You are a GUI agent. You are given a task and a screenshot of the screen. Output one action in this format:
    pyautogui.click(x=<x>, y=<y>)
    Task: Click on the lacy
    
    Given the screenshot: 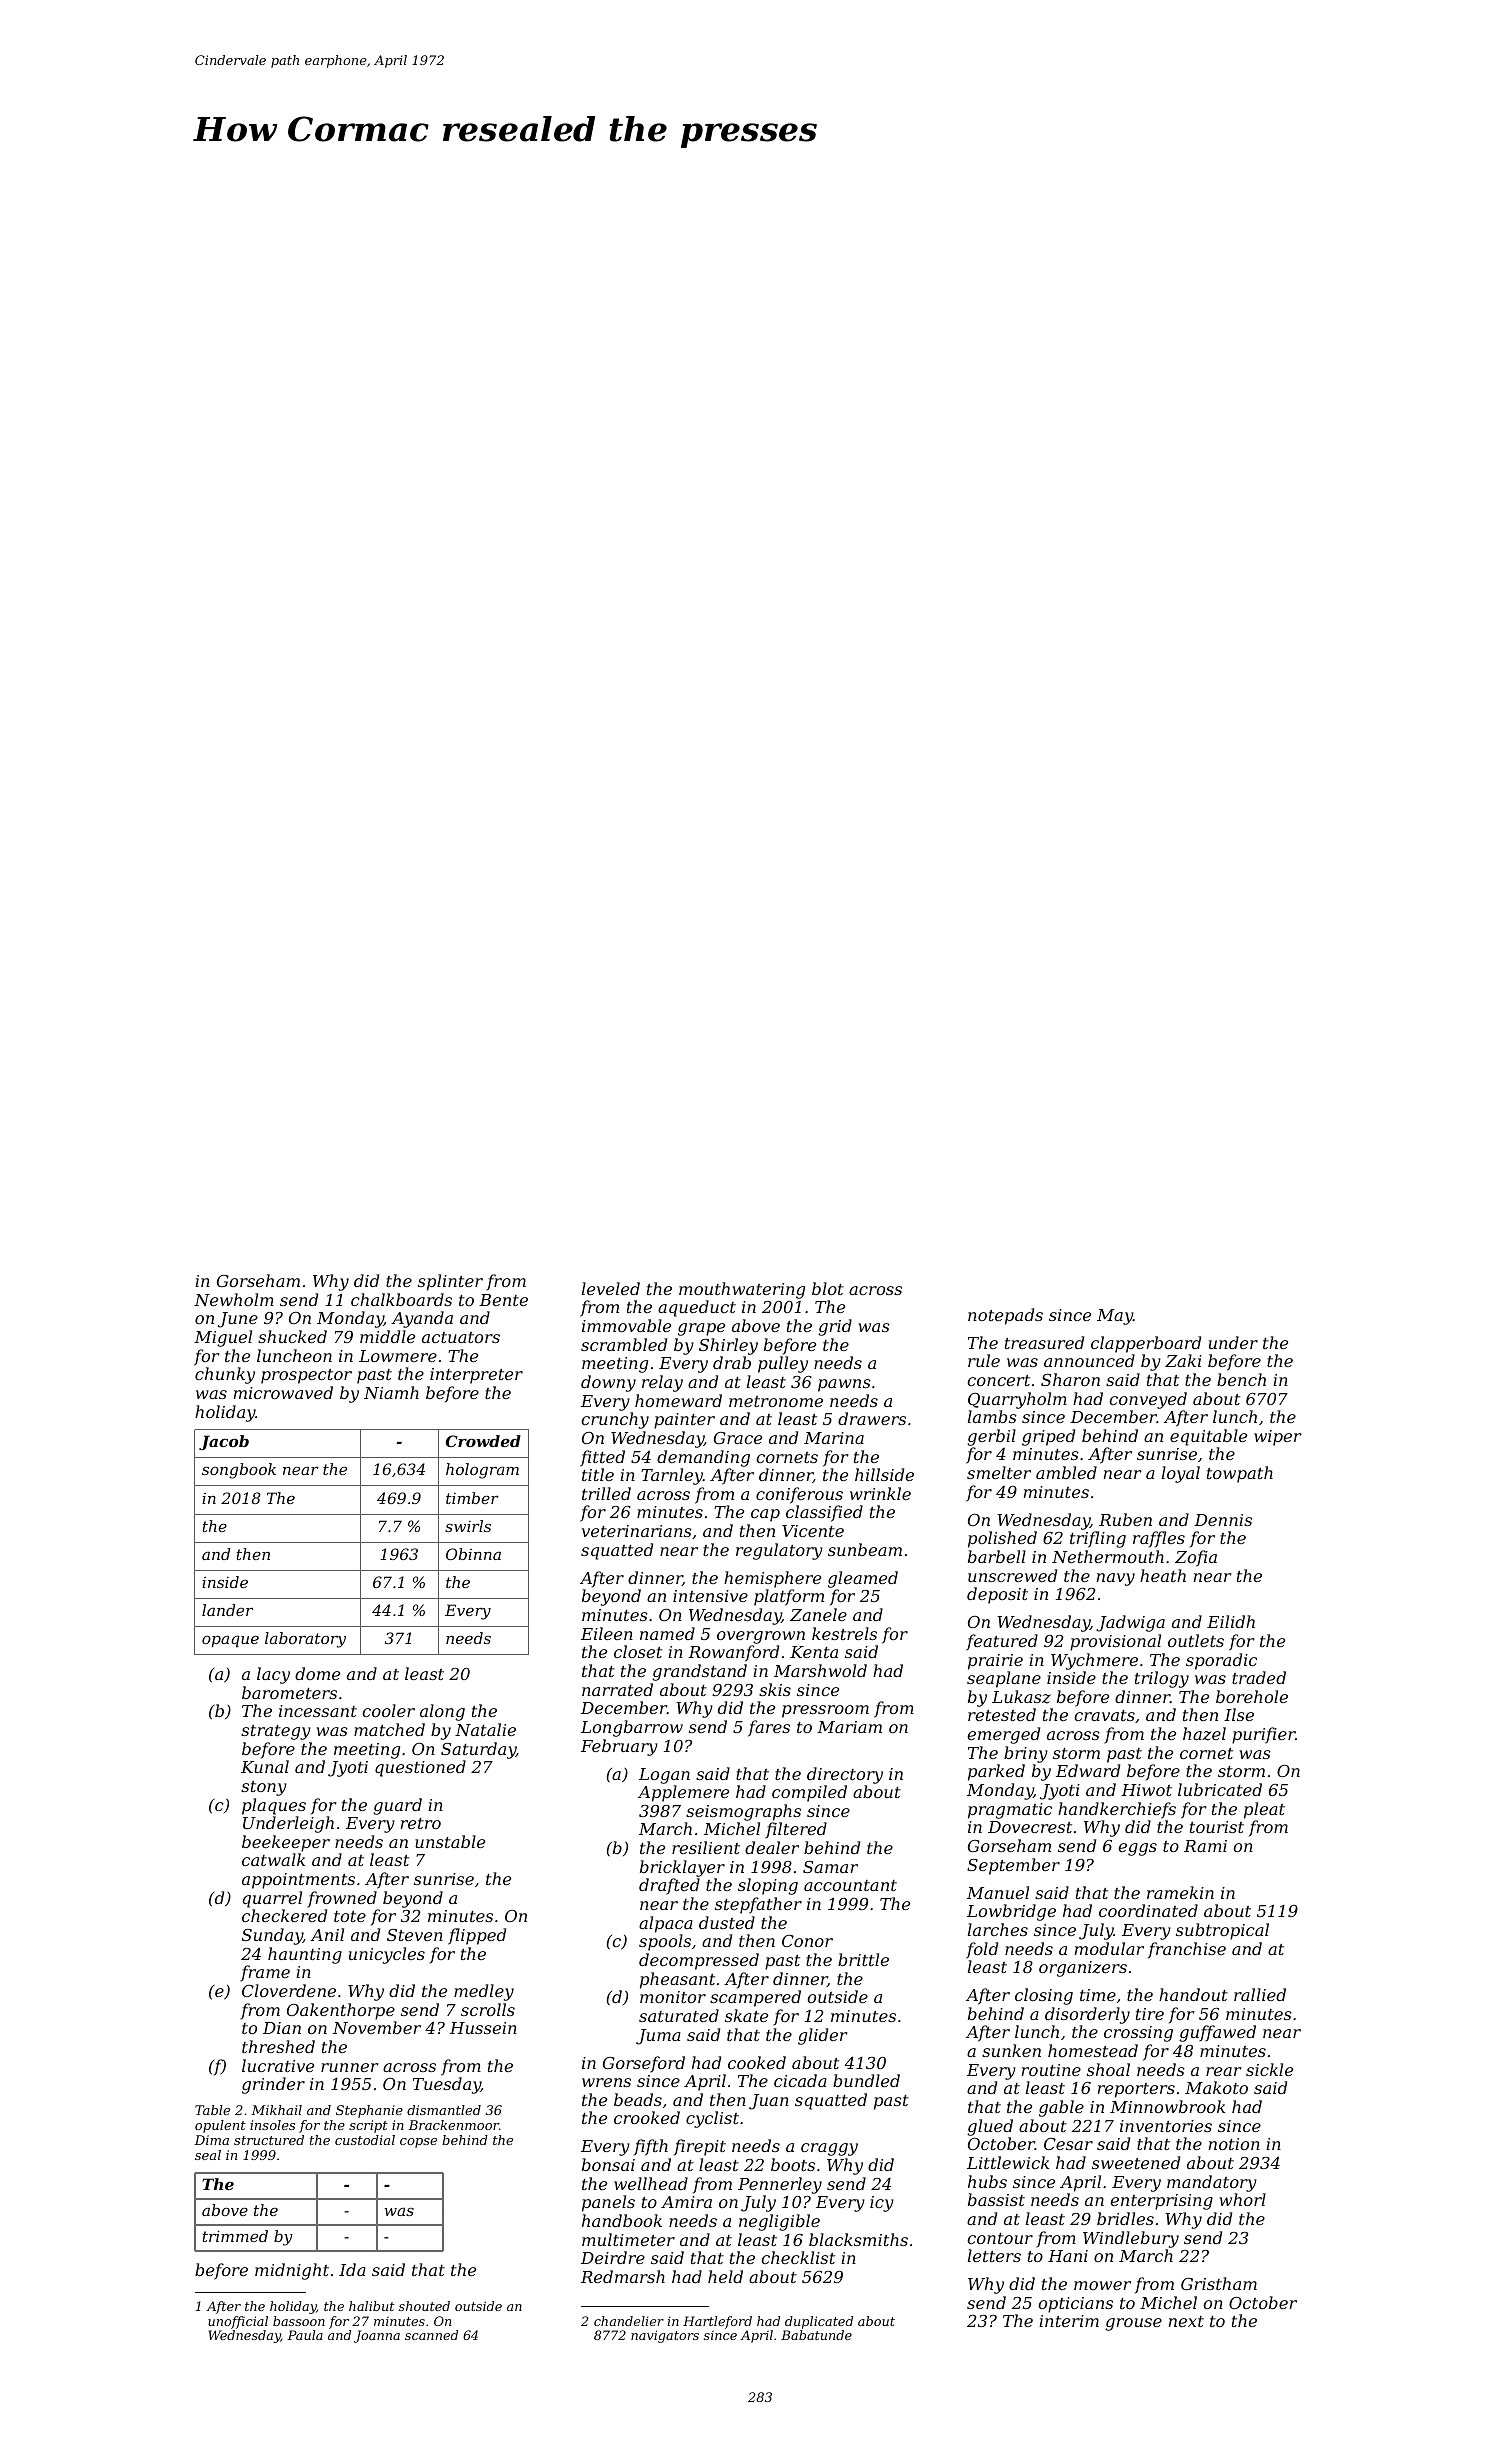 What is the action you would take?
    pyautogui.click(x=273, y=1675)
